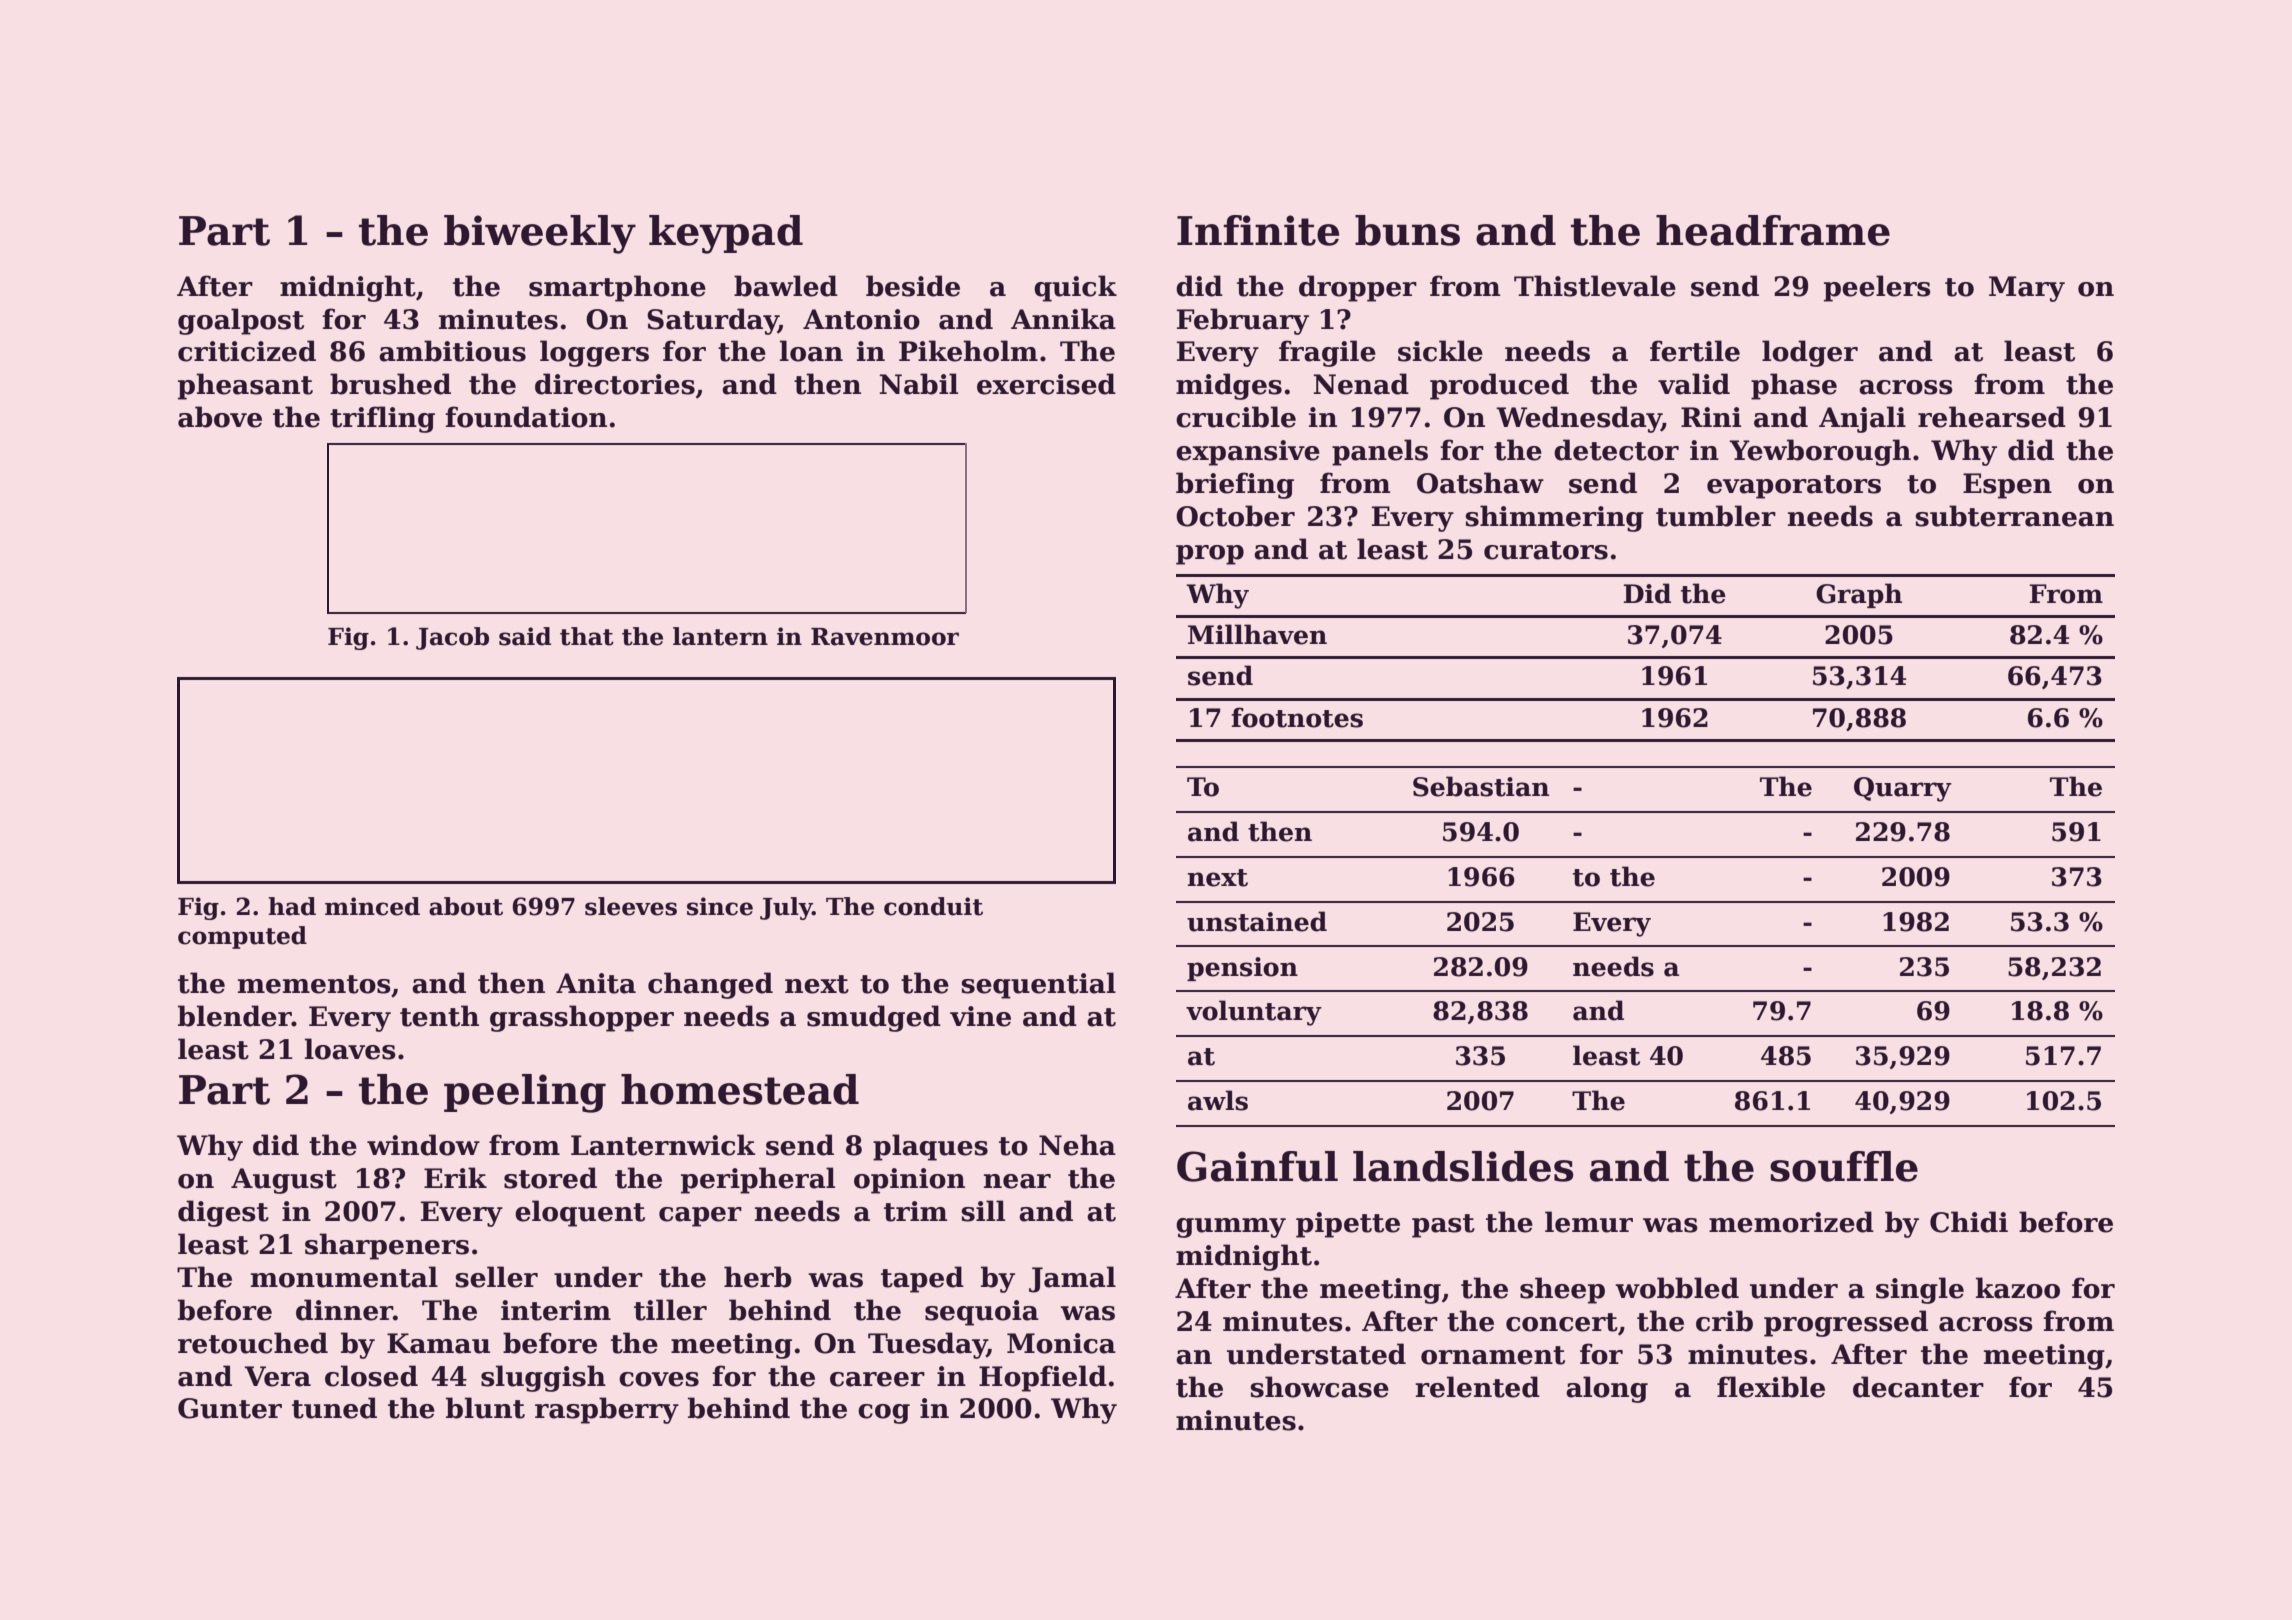 This screenshot has height=1620, width=2292. I want to click on raspberry, so click(607, 1410).
